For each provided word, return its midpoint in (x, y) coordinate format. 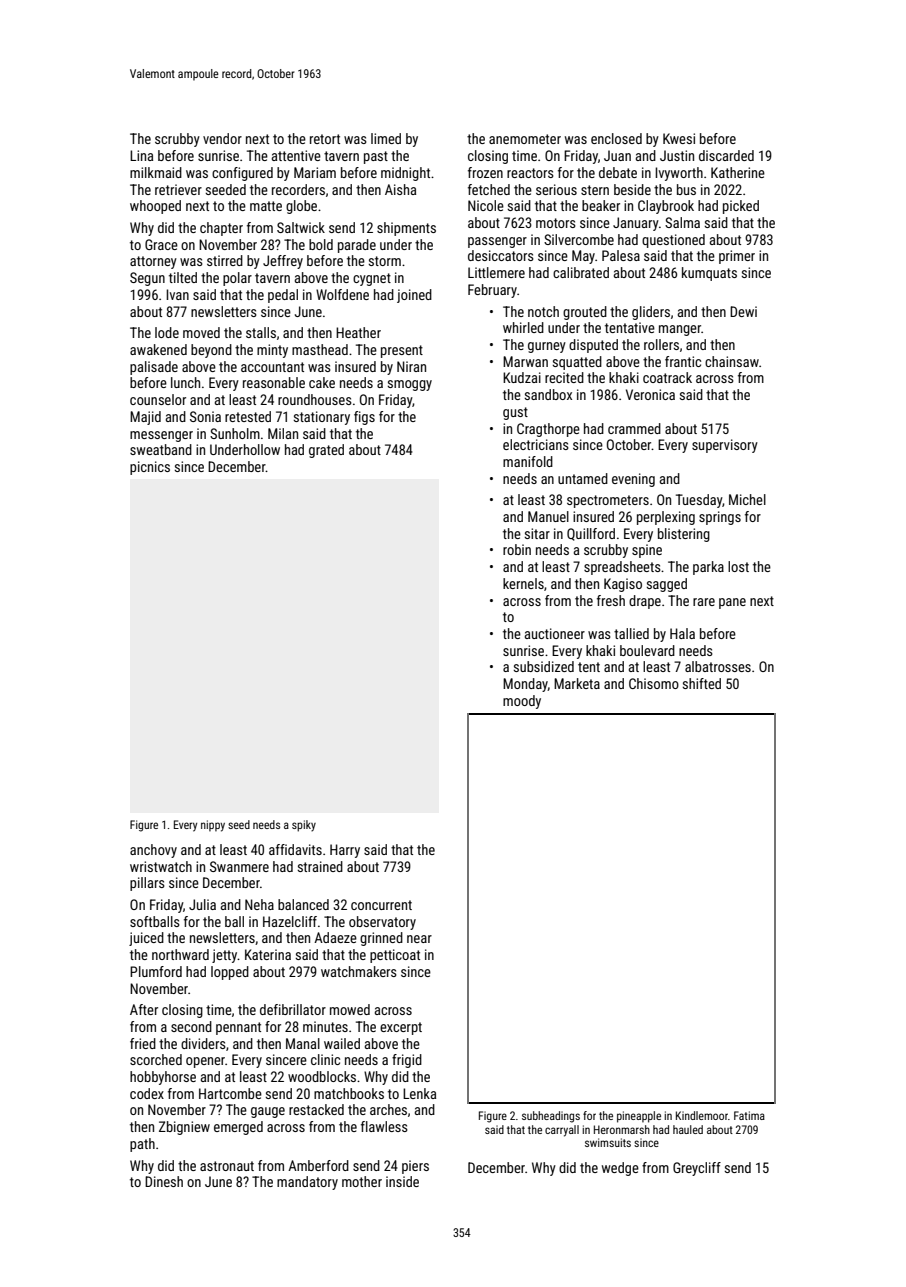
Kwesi (679, 138)
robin (517, 549)
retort (325, 139)
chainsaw (732, 361)
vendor (222, 138)
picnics (150, 468)
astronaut (227, 1166)
